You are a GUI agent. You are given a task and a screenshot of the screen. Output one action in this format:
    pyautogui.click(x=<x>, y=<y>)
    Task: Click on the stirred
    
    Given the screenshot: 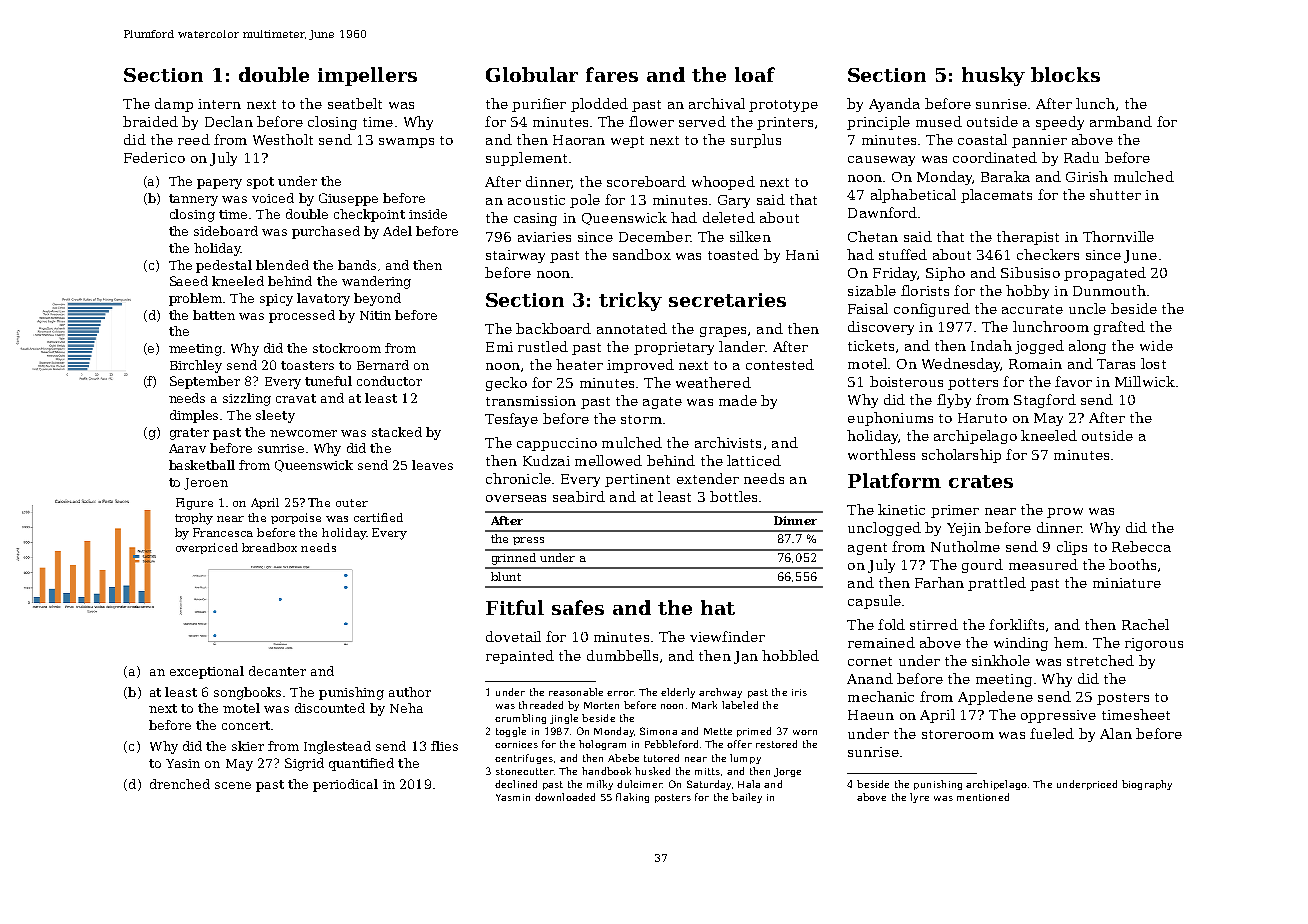 What is the action you would take?
    pyautogui.click(x=934, y=624)
